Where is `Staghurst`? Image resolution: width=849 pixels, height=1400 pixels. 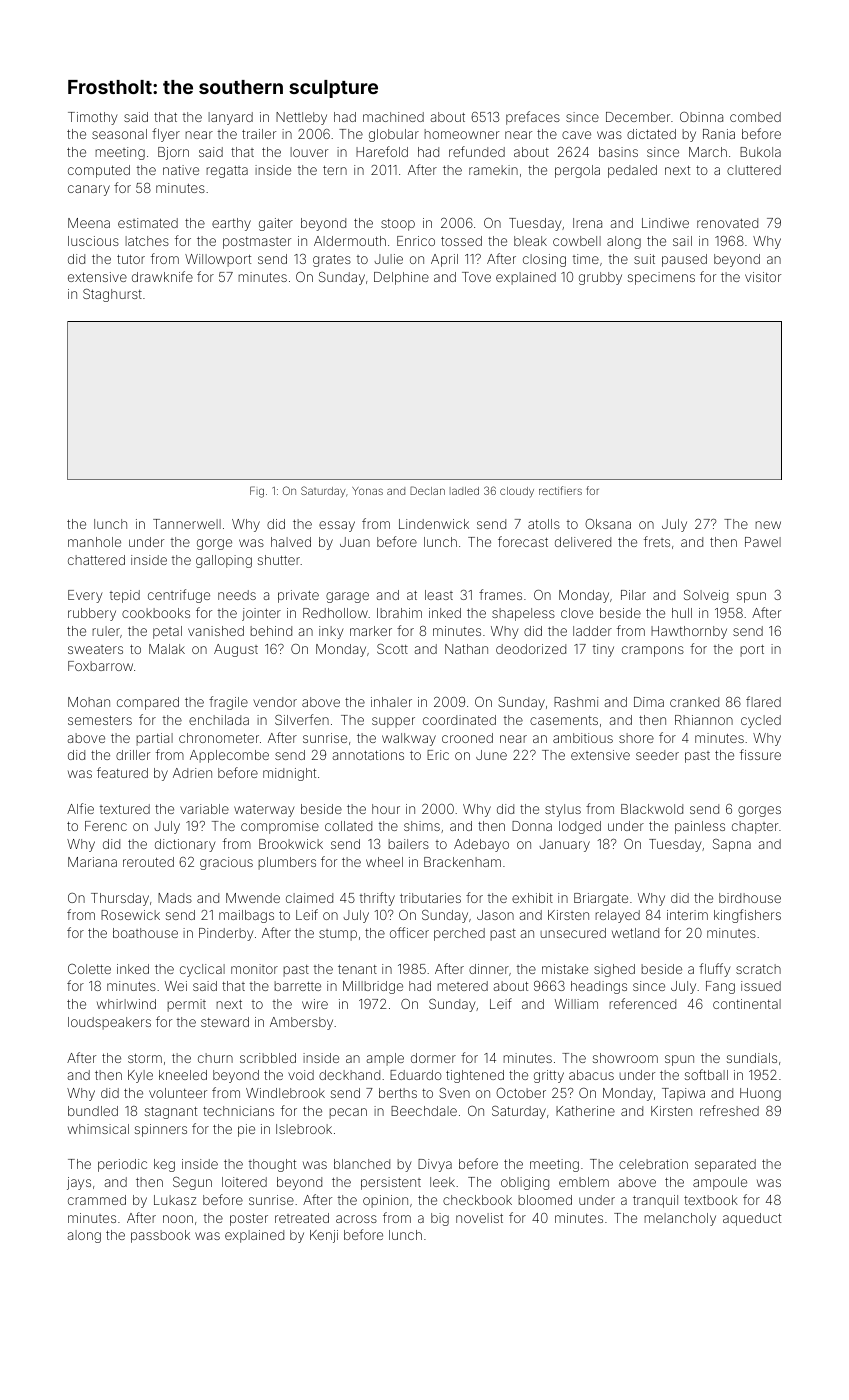
Staghurst is located at coordinates (112, 295).
